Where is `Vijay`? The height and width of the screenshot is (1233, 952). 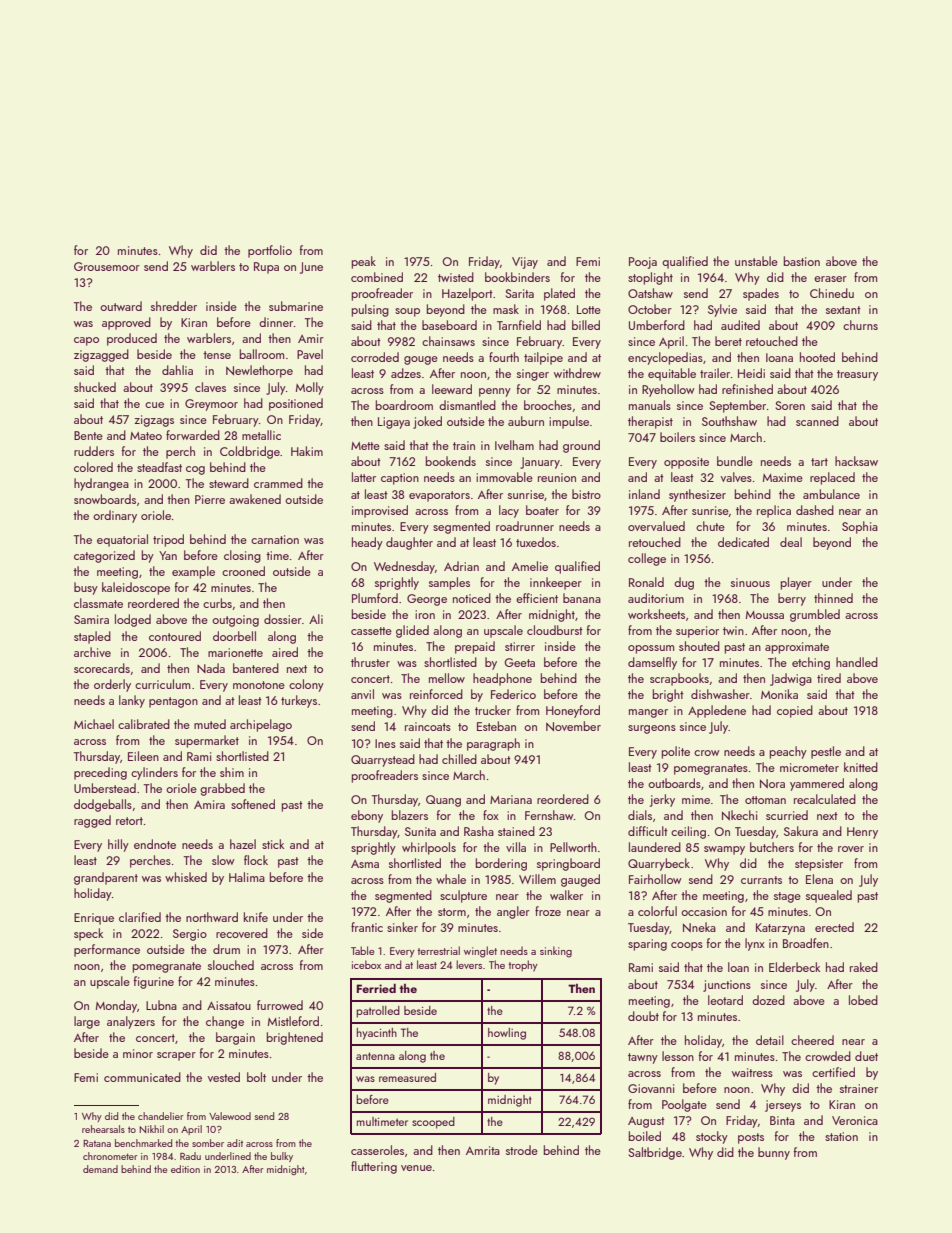
Vijay is located at coordinates (525, 263).
